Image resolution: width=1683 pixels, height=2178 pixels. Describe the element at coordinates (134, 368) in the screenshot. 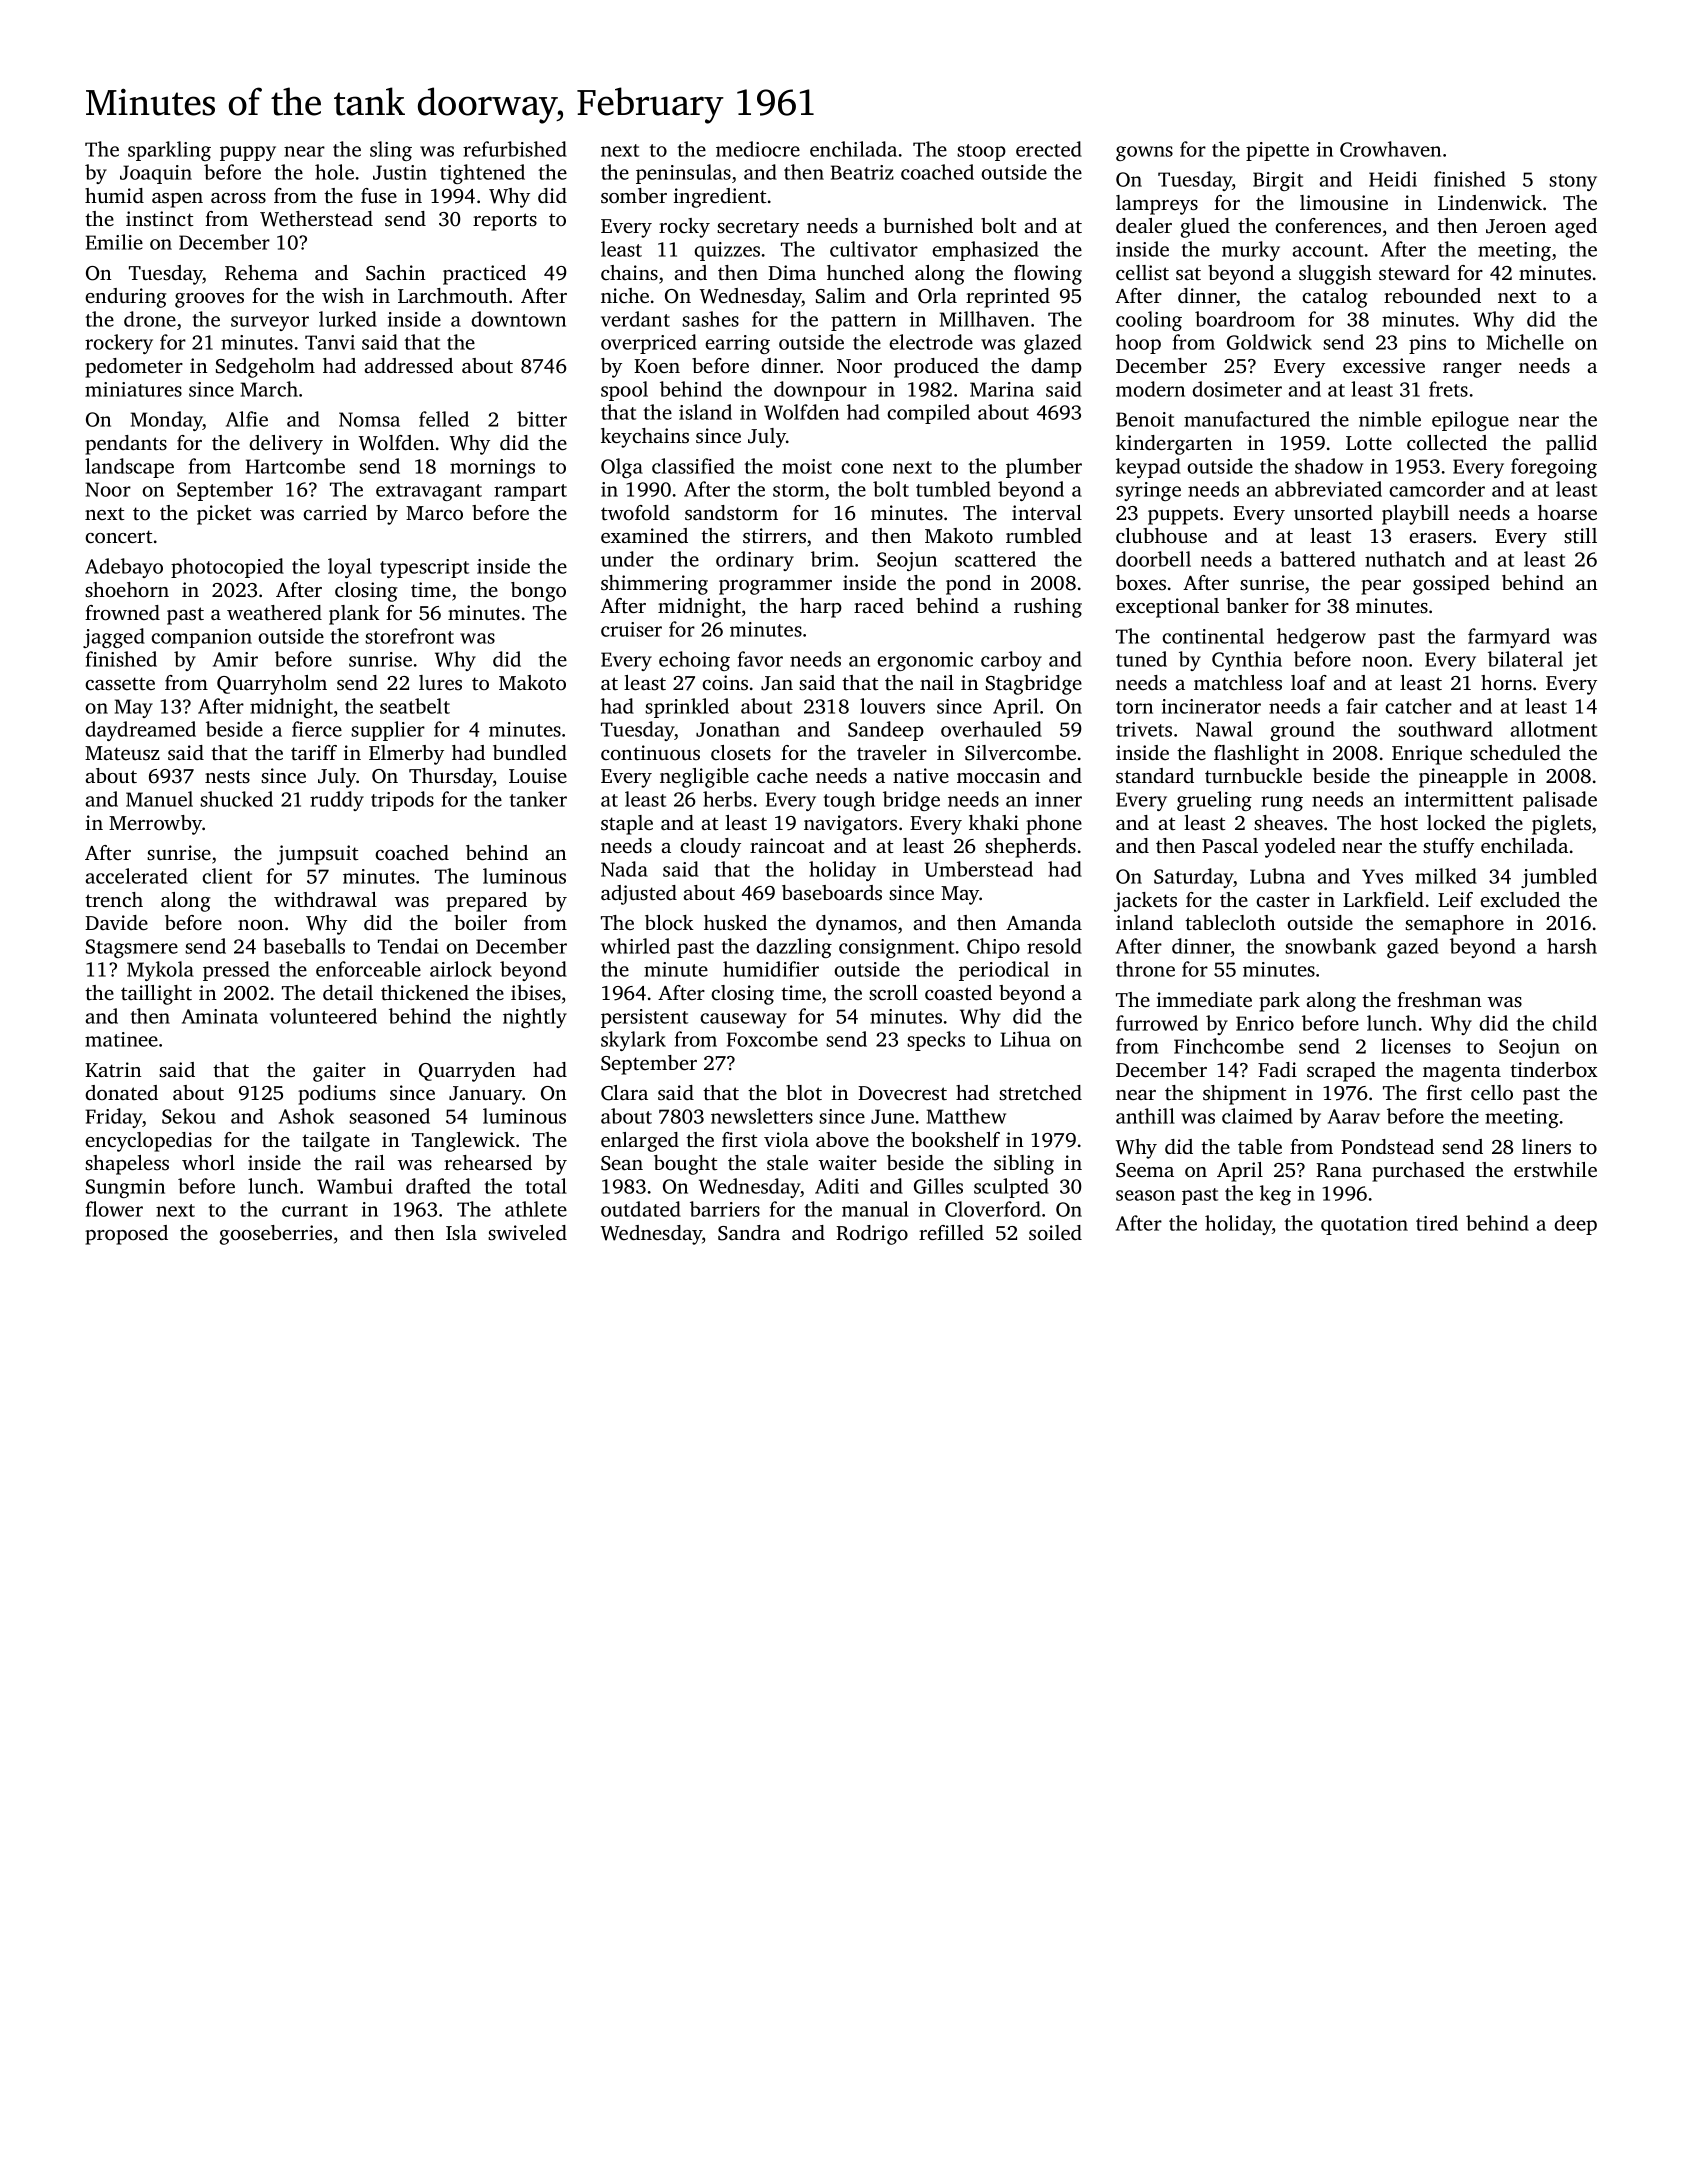

I see `pedometer` at that location.
